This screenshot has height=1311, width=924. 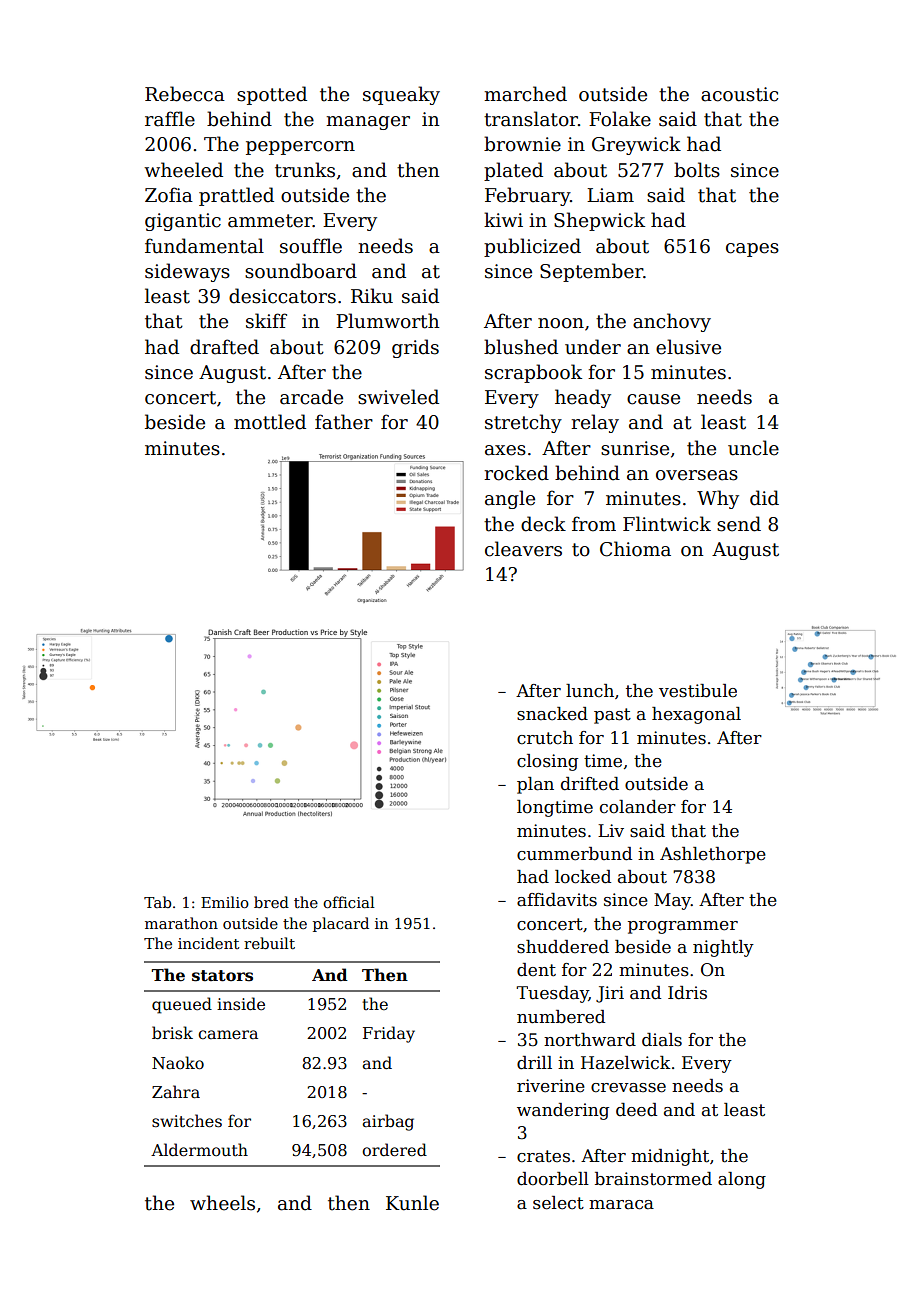 What do you see at coordinates (742, 1180) in the screenshot?
I see `along` at bounding box center [742, 1180].
